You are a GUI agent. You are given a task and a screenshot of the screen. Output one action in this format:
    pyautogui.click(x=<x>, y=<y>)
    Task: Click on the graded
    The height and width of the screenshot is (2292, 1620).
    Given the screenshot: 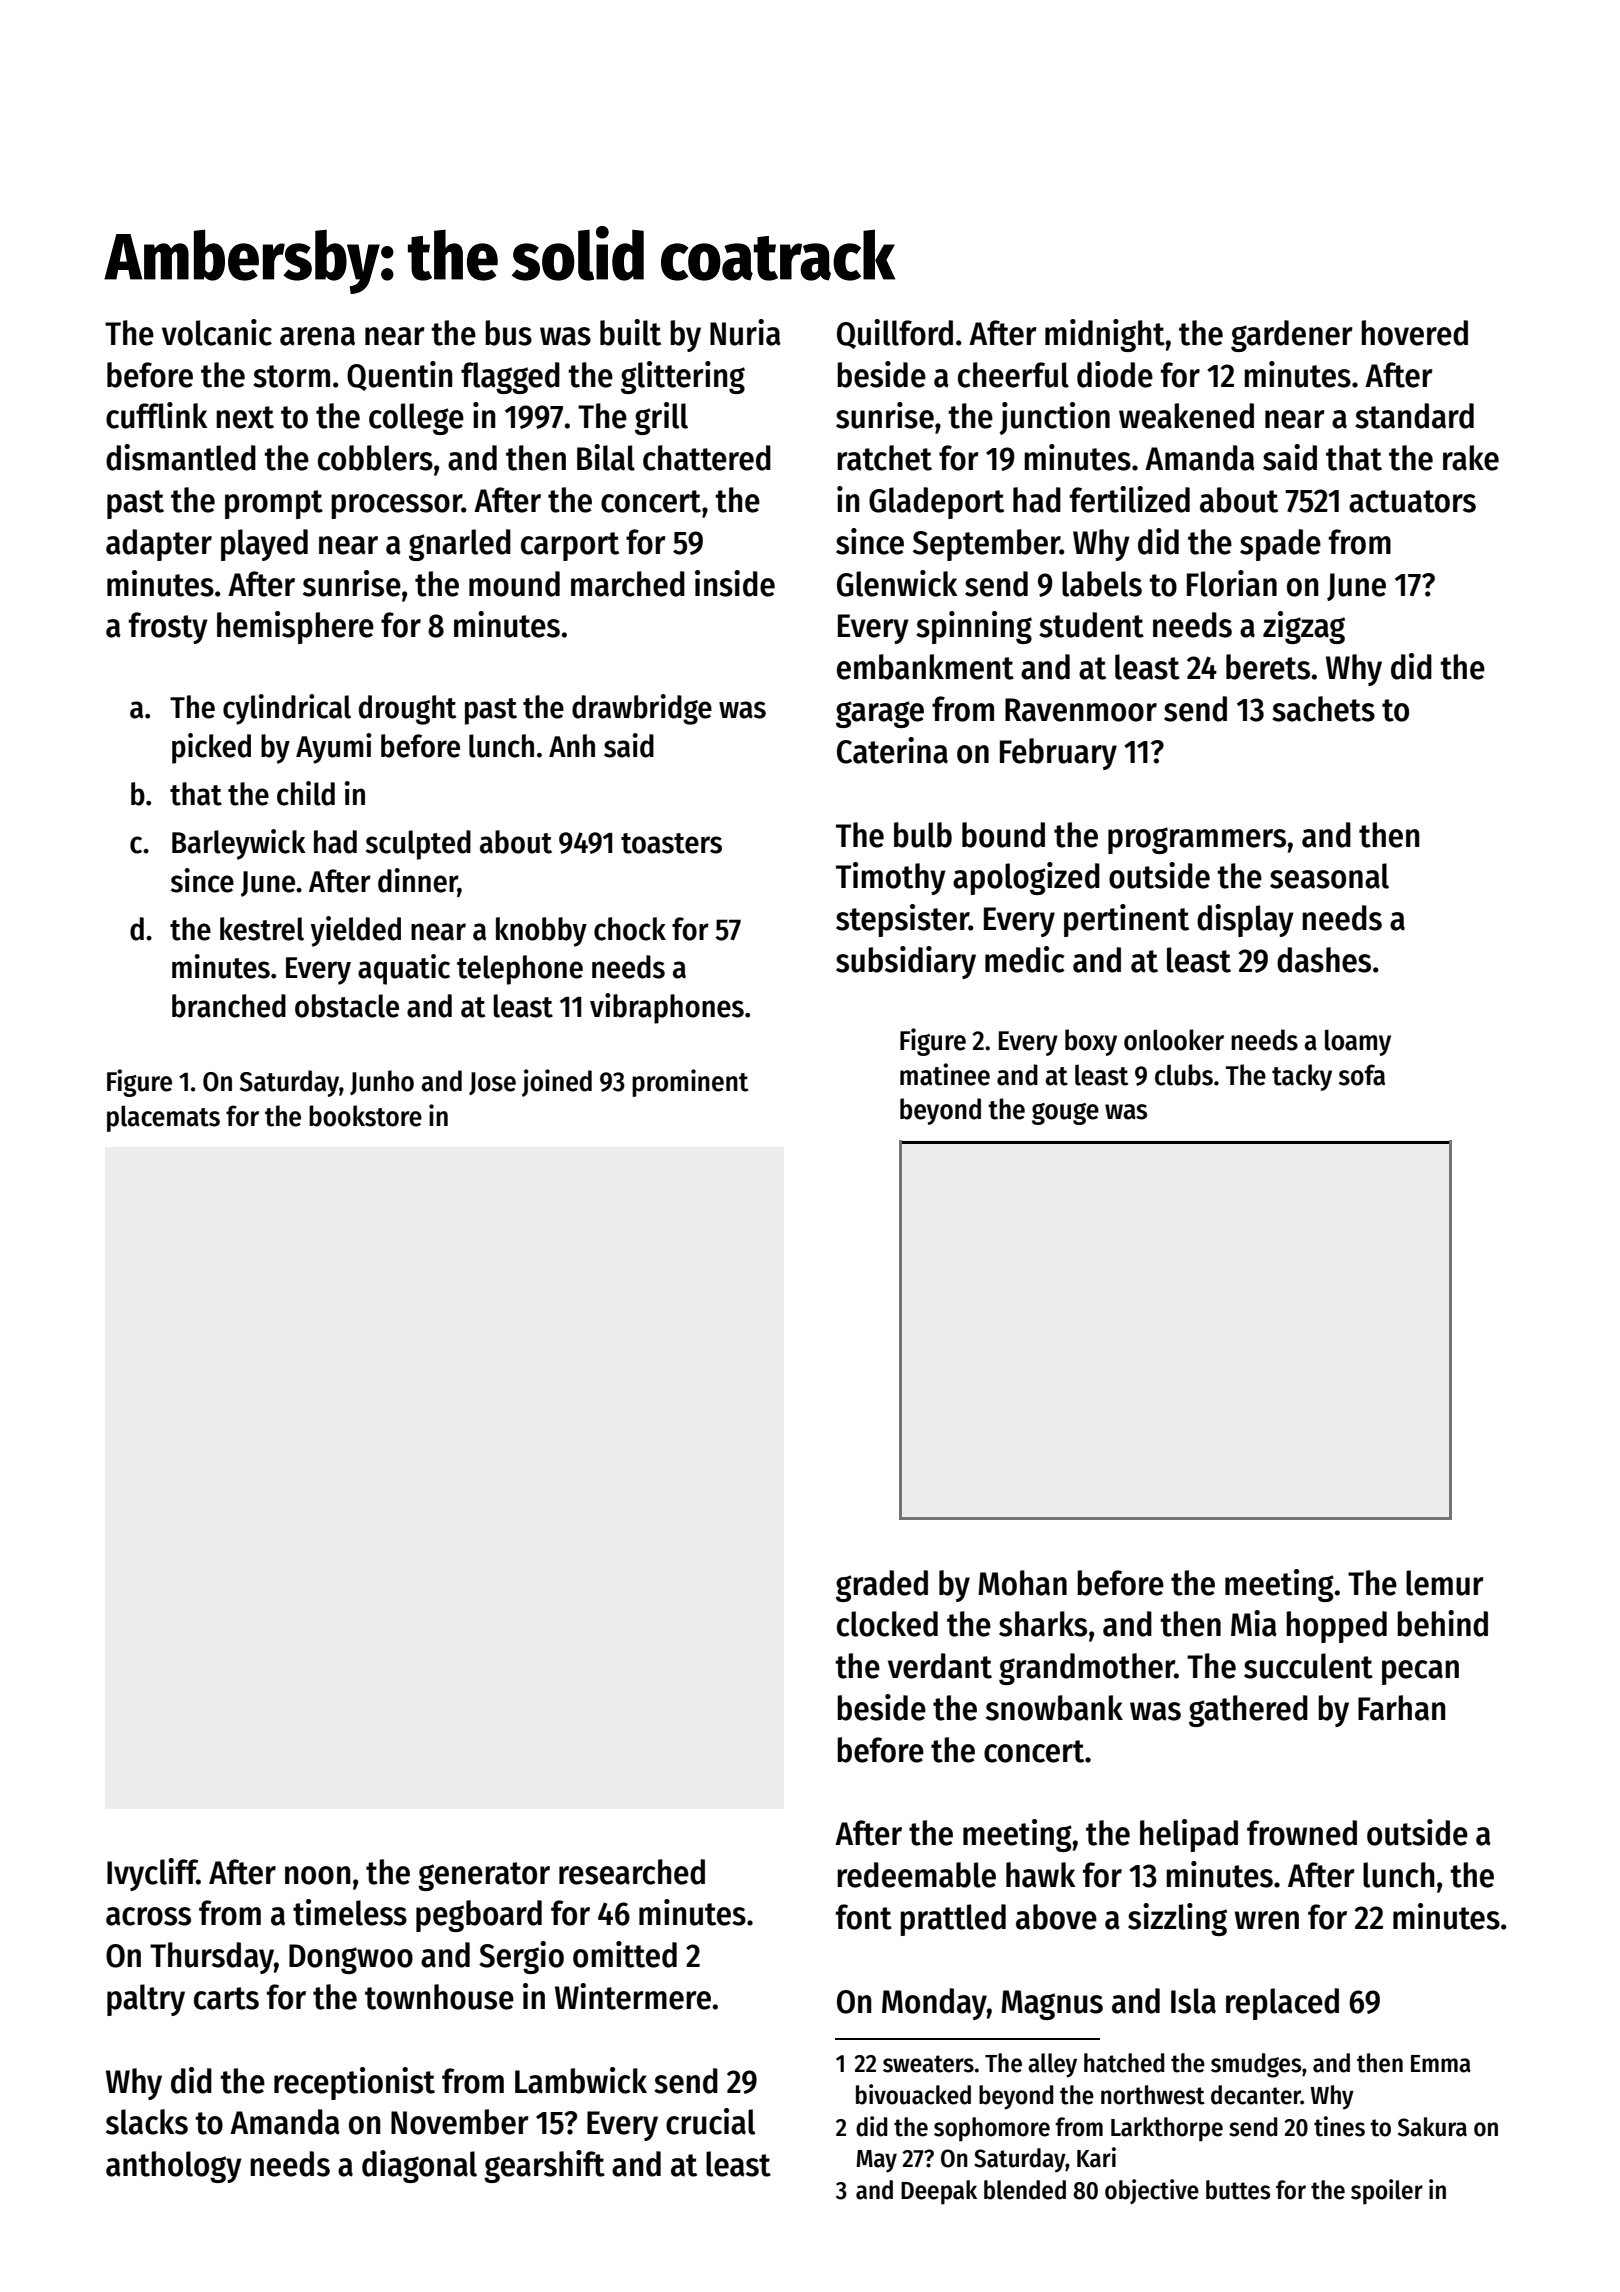 What is the action you would take?
    pyautogui.click(x=882, y=1586)
